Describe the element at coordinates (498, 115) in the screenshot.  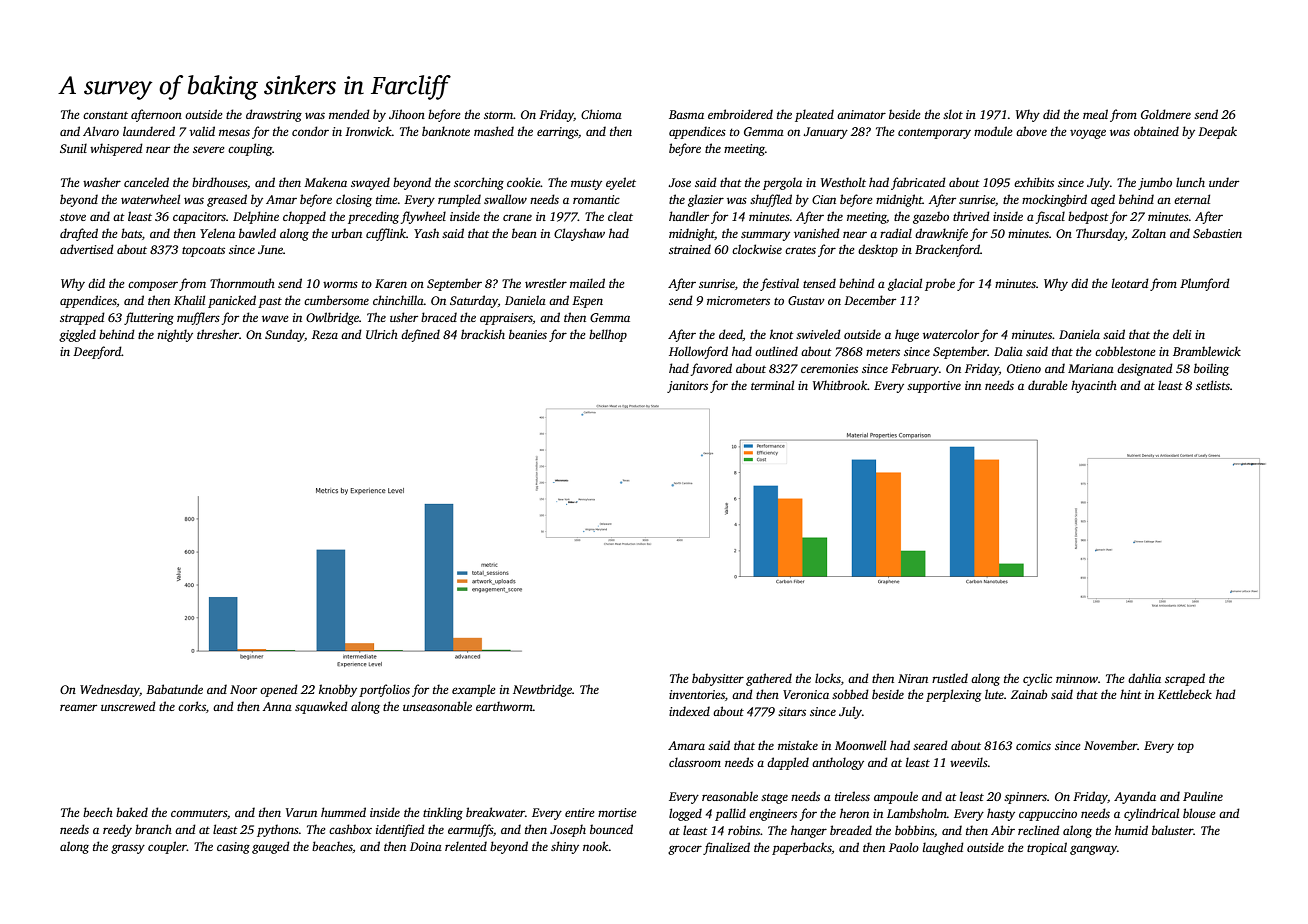
I see `storm` at that location.
